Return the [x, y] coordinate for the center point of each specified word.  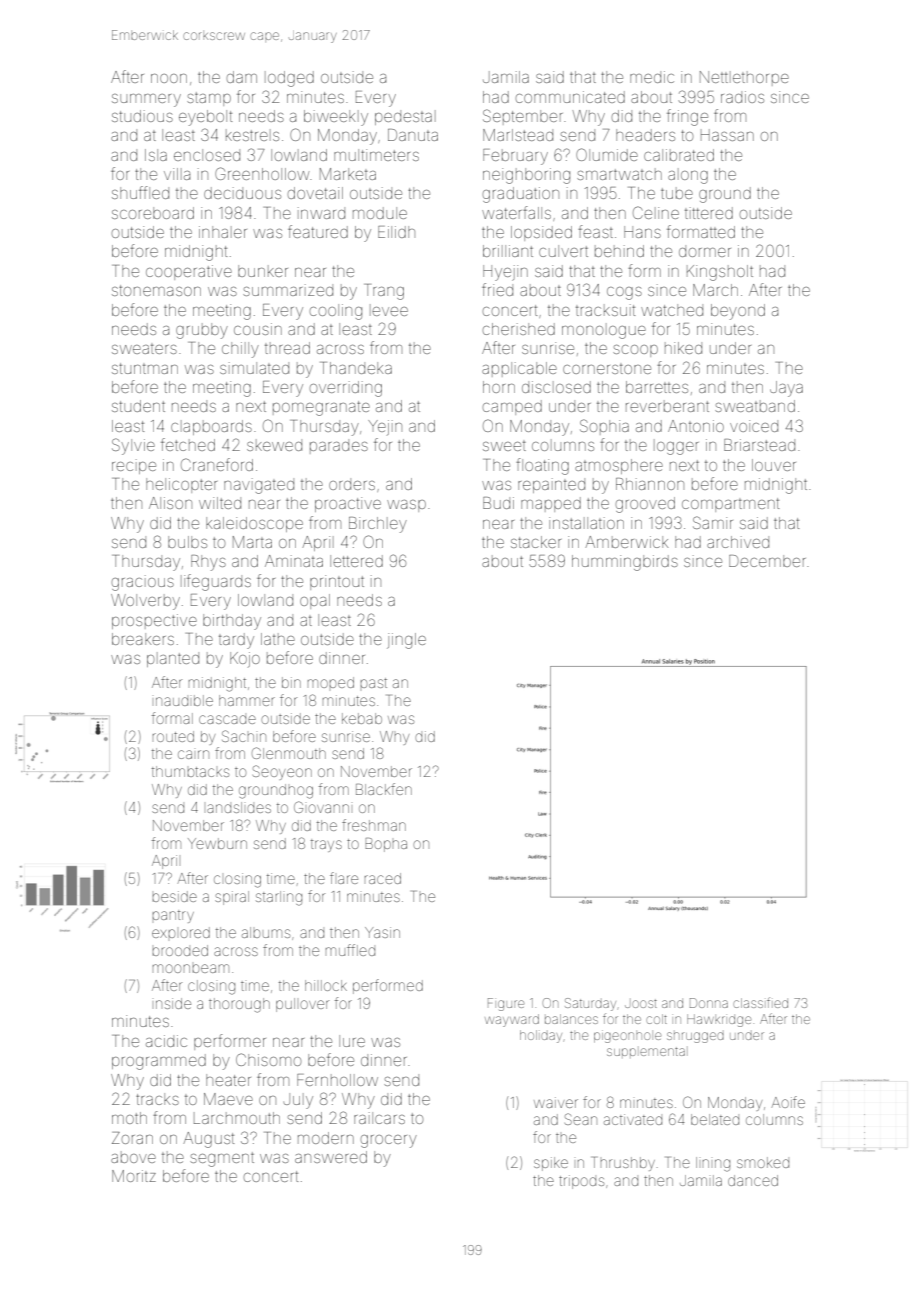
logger [676, 447]
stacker [536, 542]
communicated [570, 97]
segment [222, 1159]
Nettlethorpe [744, 78]
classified [760, 1002]
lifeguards [216, 582]
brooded [180, 950]
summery [146, 100]
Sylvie [133, 446]
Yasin [382, 932]
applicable [519, 369]
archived [738, 542]
